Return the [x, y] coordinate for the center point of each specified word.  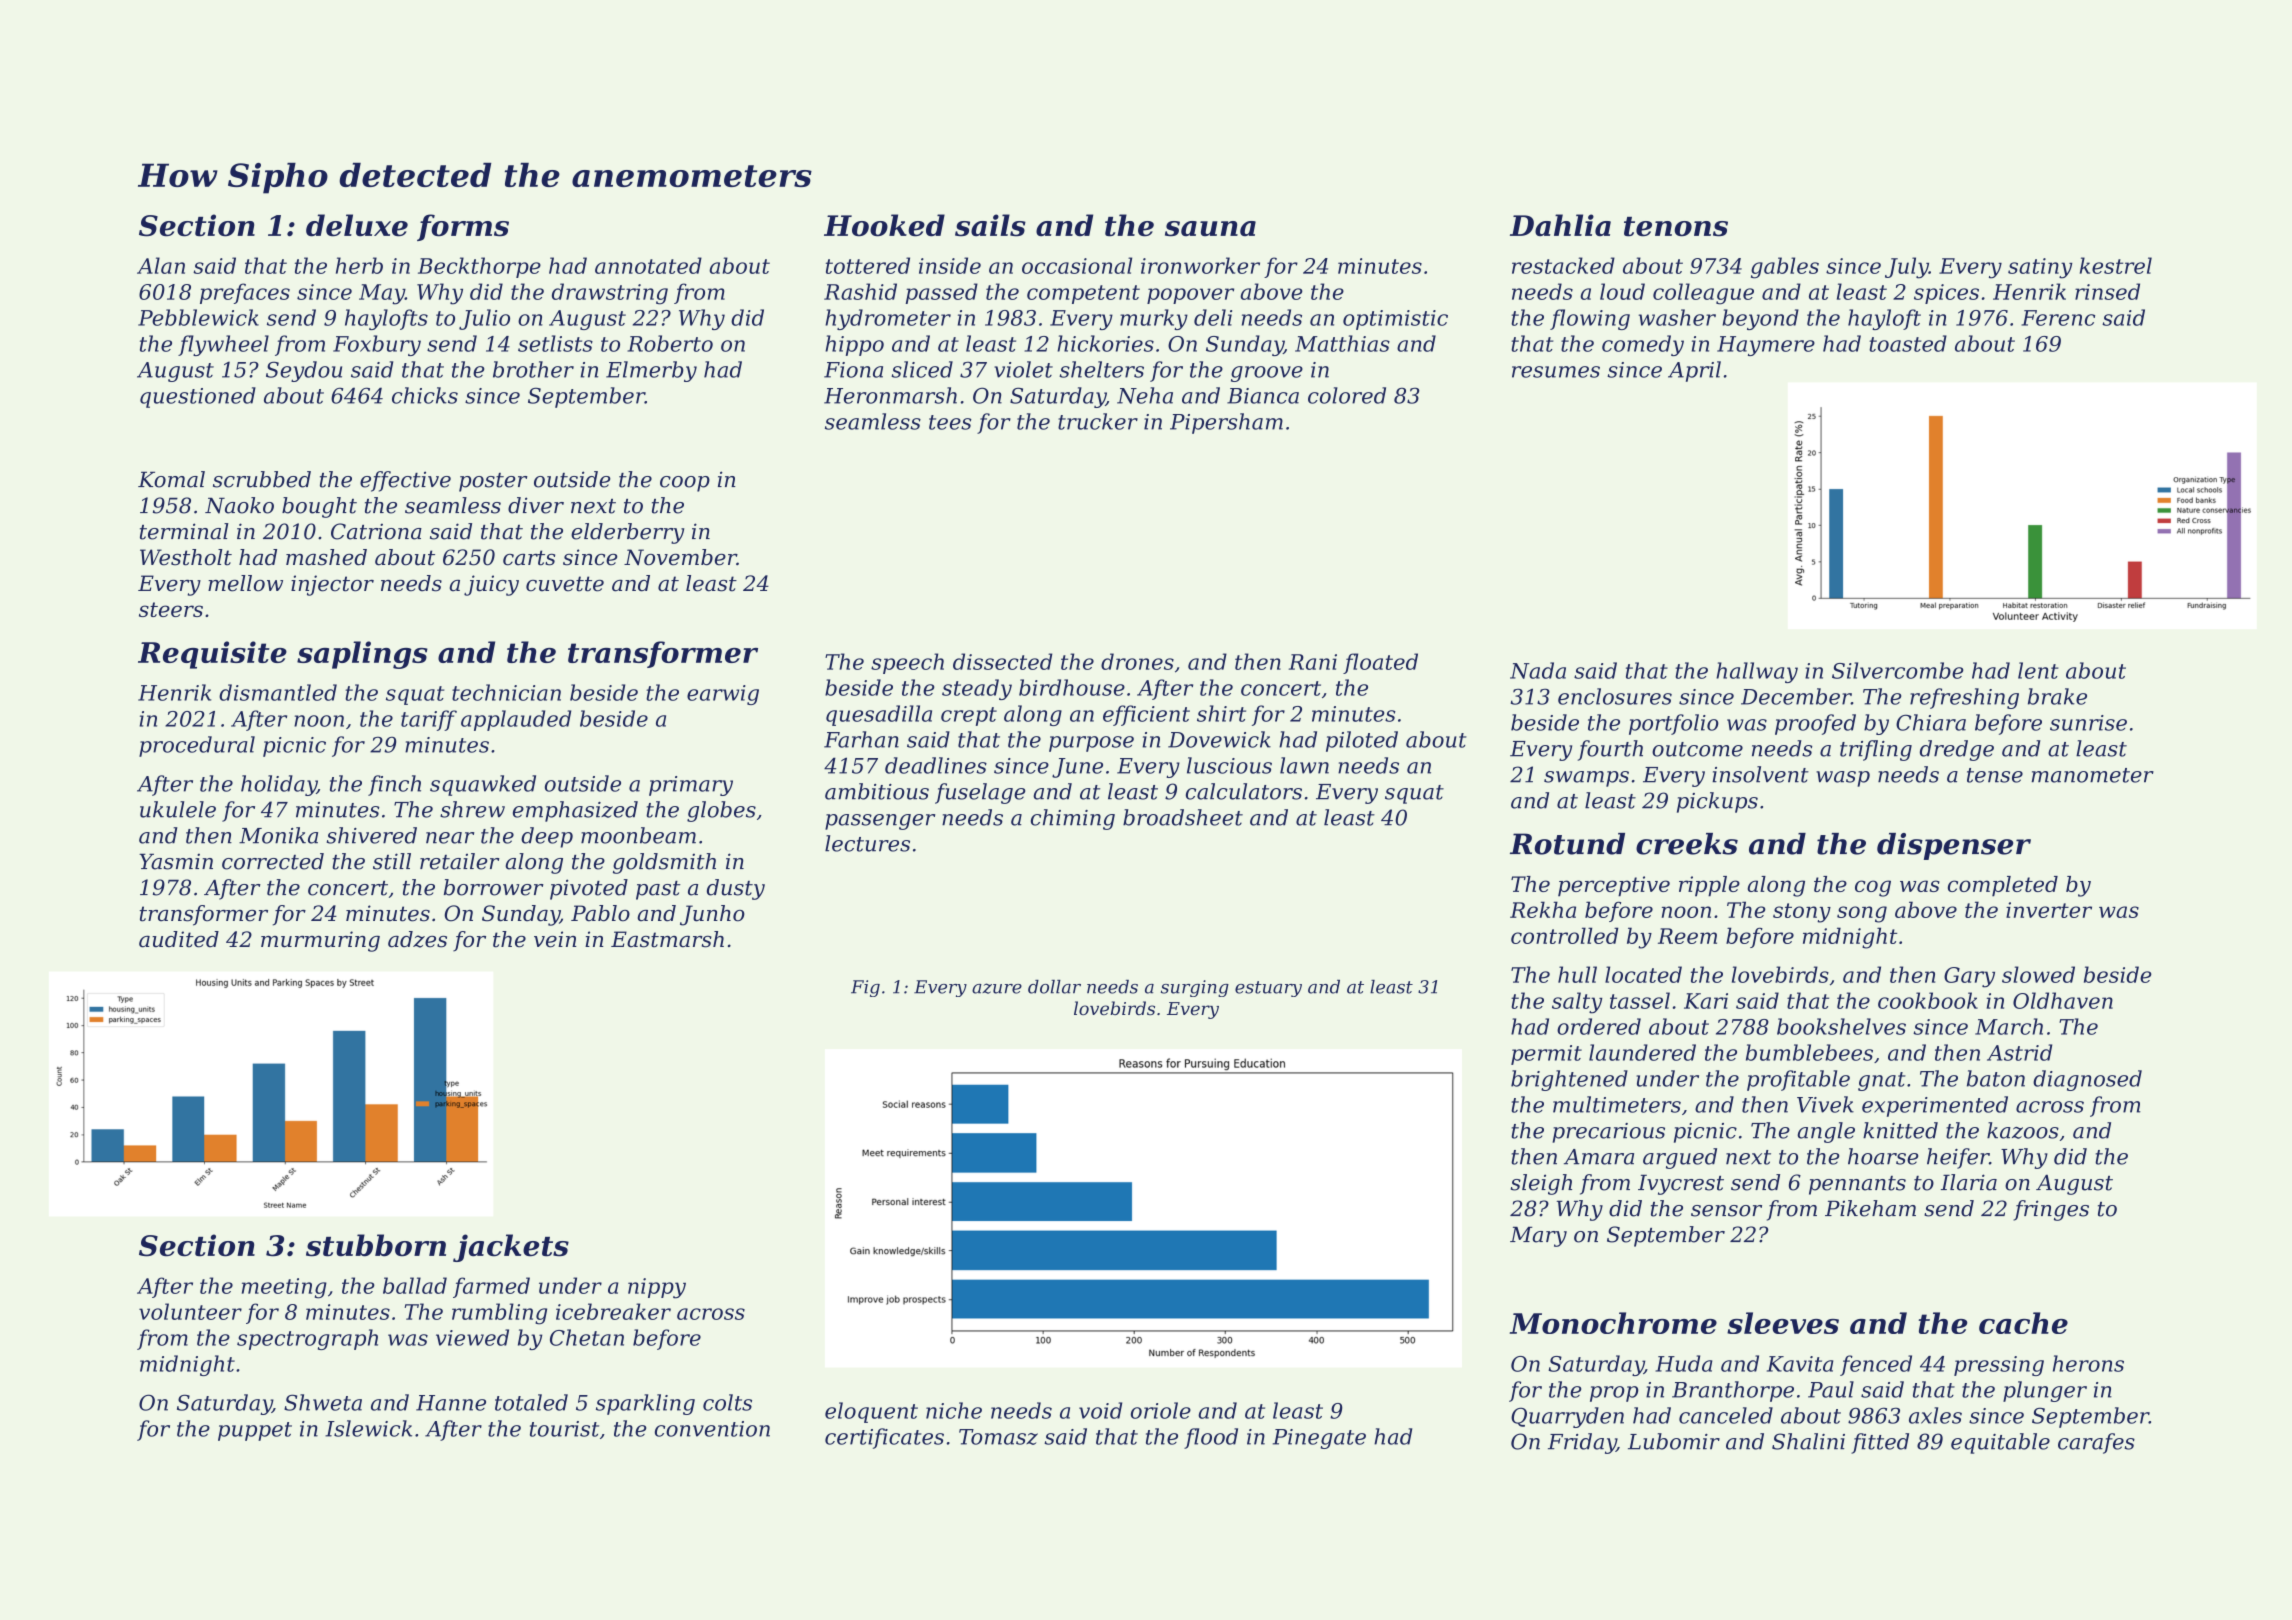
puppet [255, 1431]
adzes [417, 939]
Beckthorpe [479, 267]
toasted [1908, 343]
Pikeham [1870, 1208]
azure [997, 988]
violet [1023, 369]
